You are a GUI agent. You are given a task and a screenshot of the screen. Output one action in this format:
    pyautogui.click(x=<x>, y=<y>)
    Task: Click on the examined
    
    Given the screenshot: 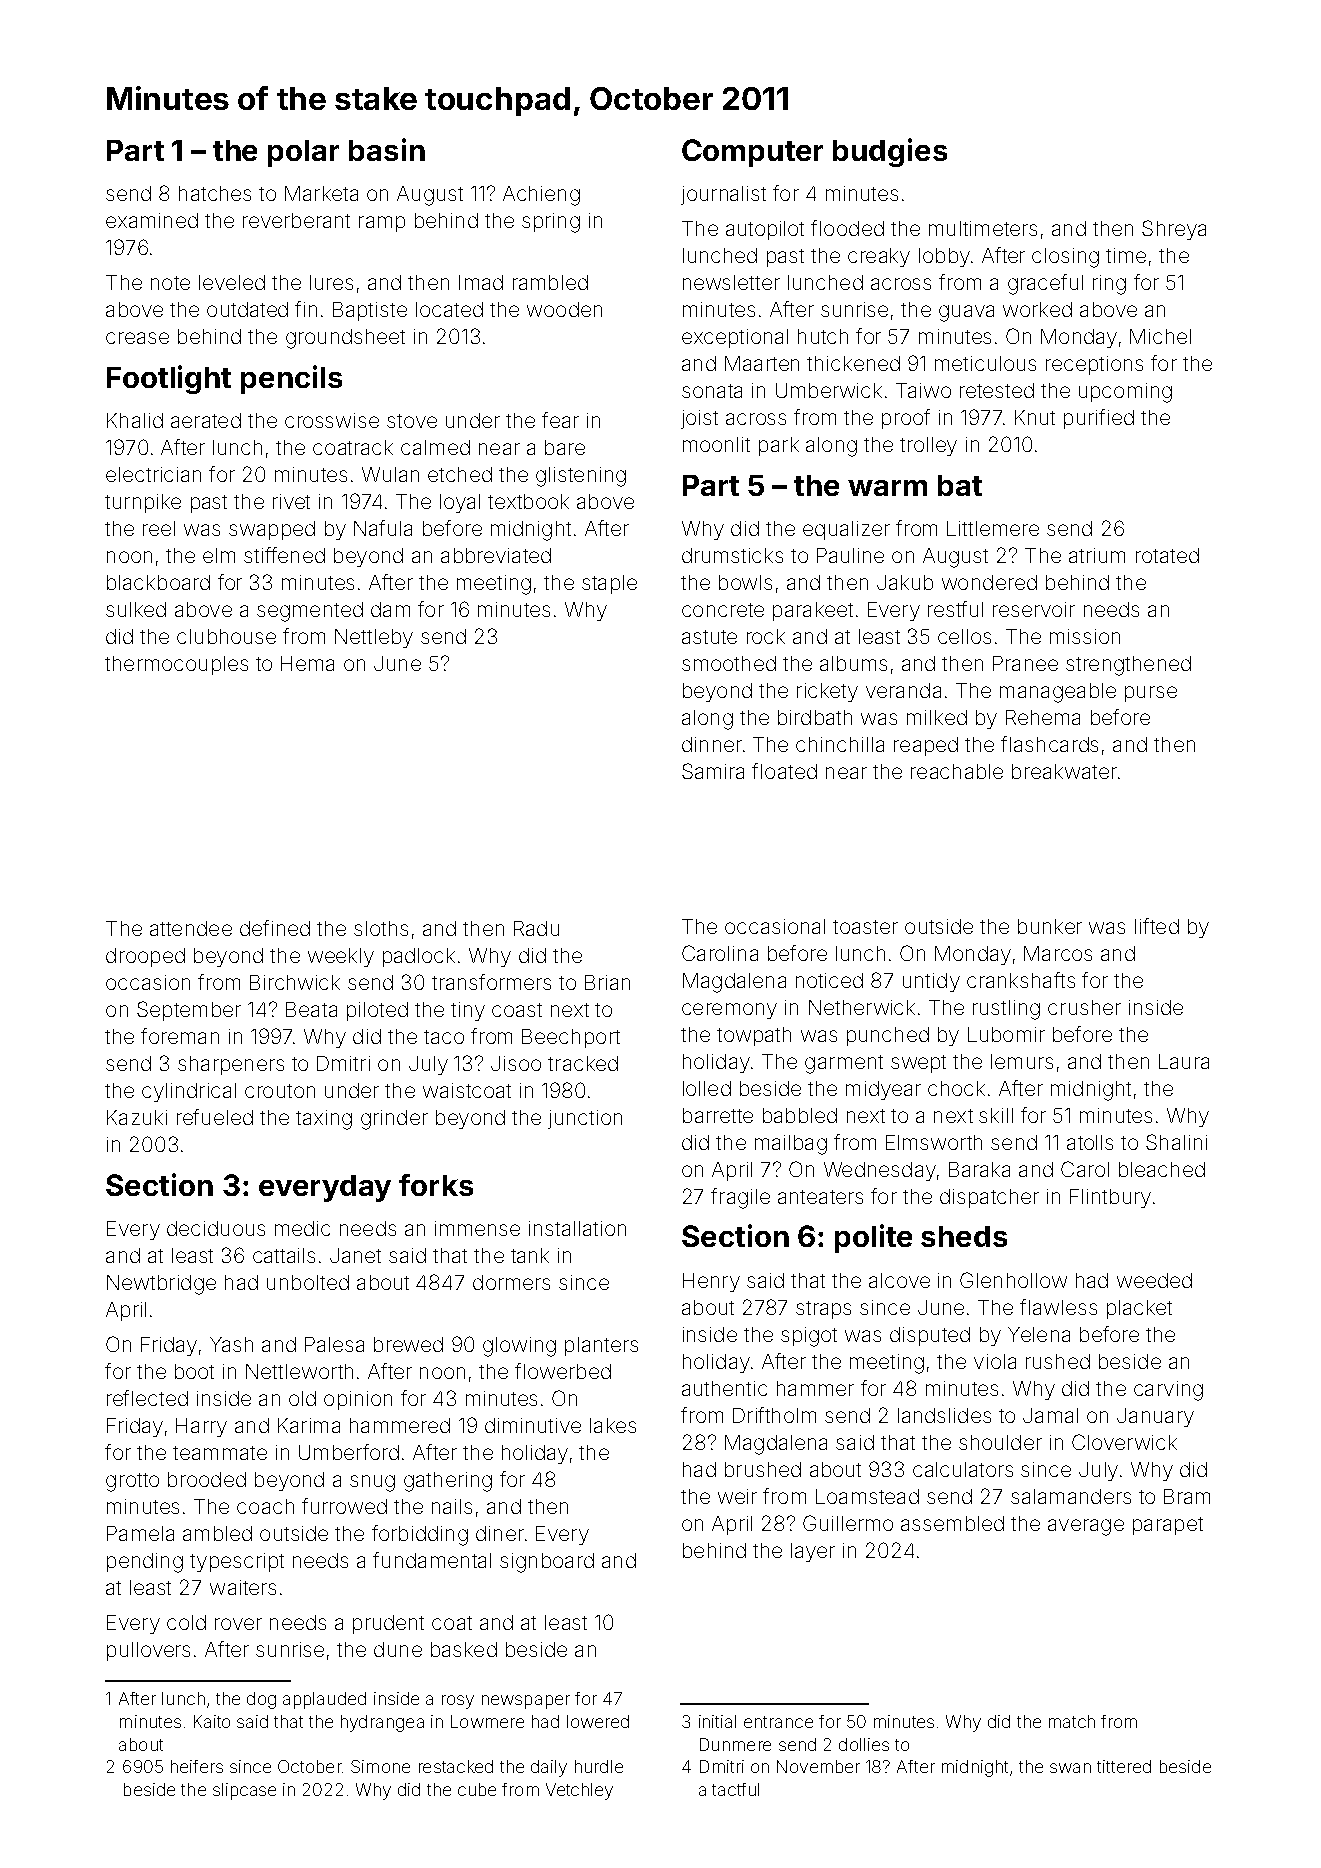 What is the action you would take?
    pyautogui.click(x=152, y=220)
